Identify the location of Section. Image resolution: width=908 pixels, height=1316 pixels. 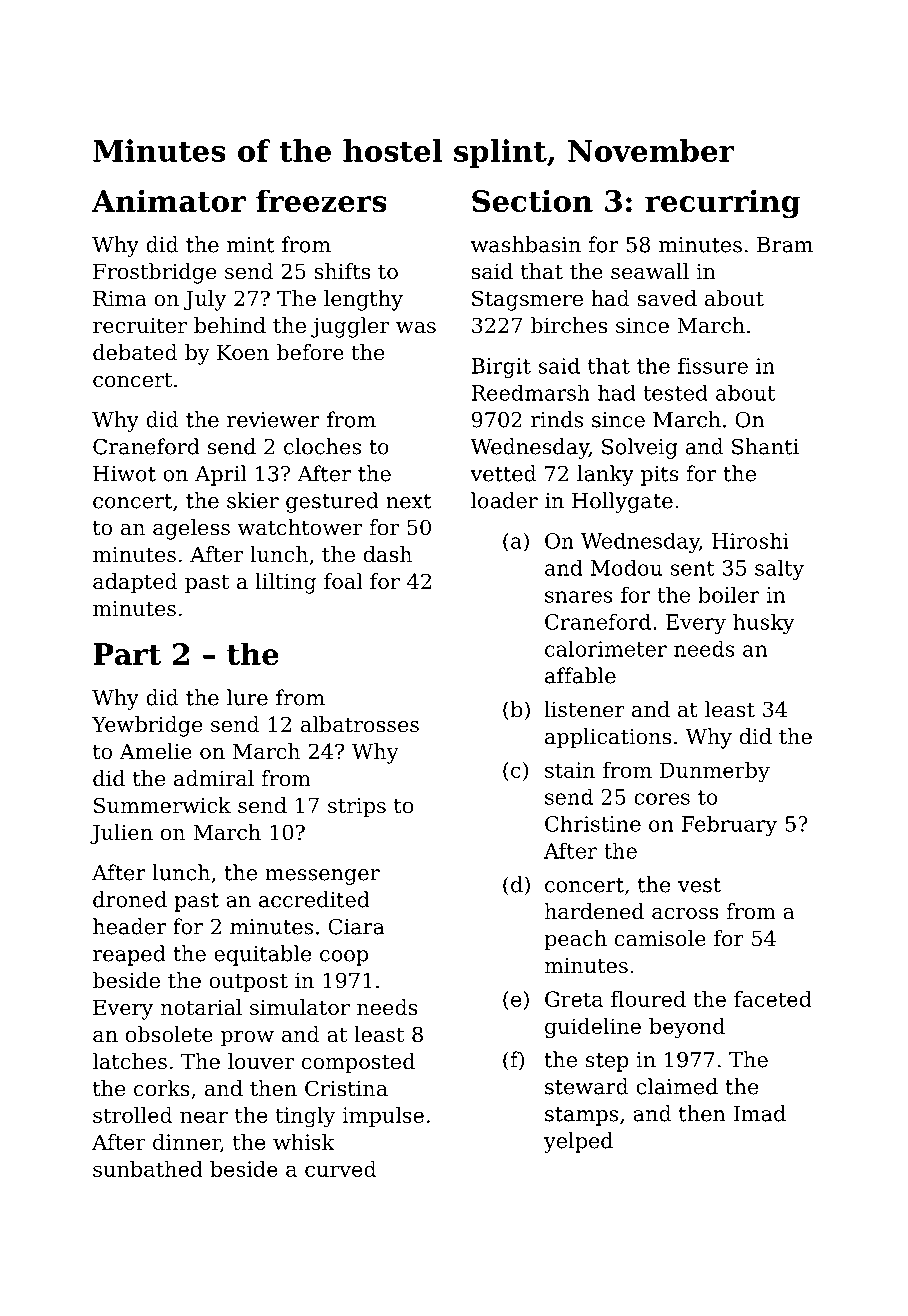
(532, 200).
